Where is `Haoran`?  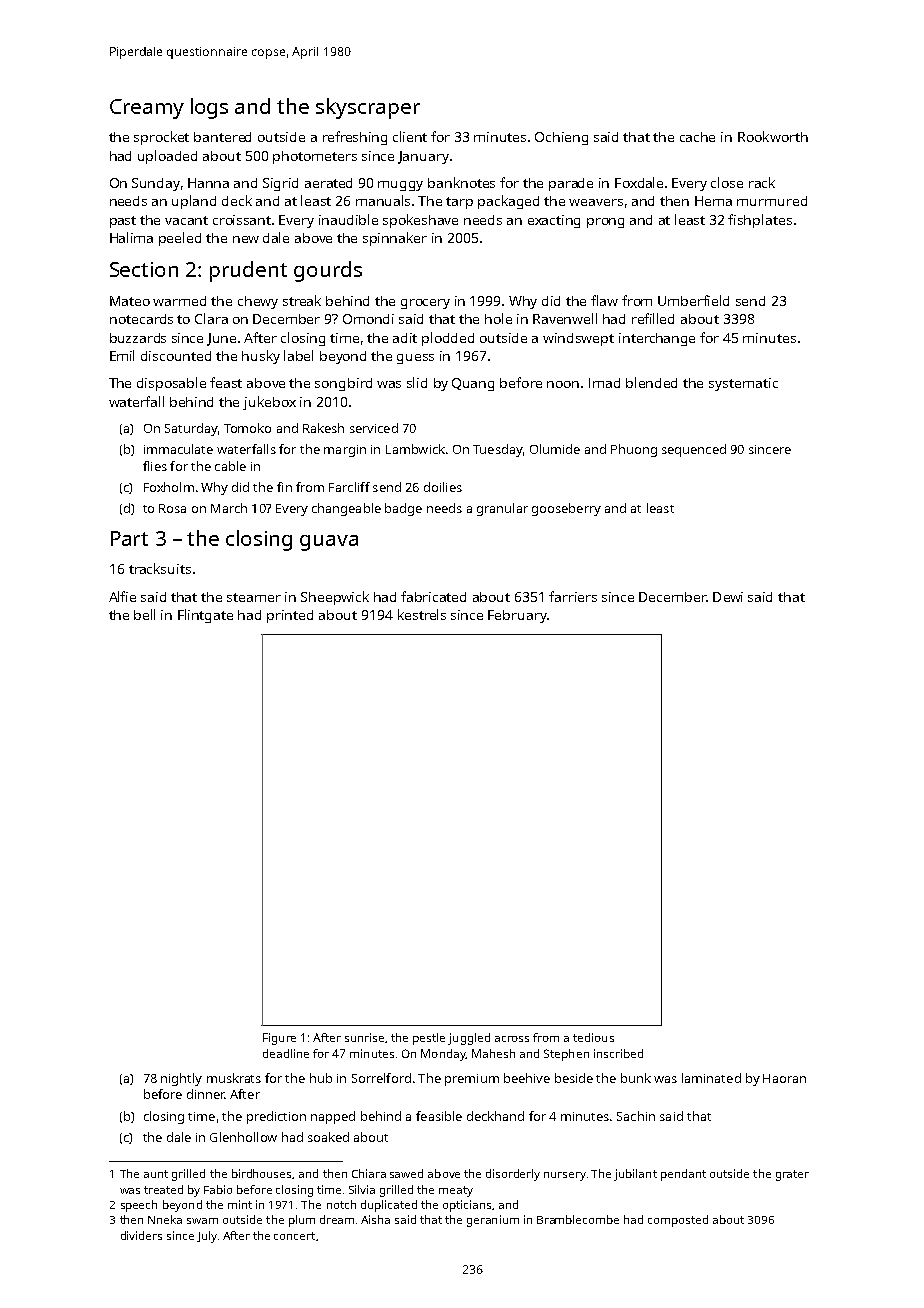
Haoran is located at coordinates (784, 1078).
